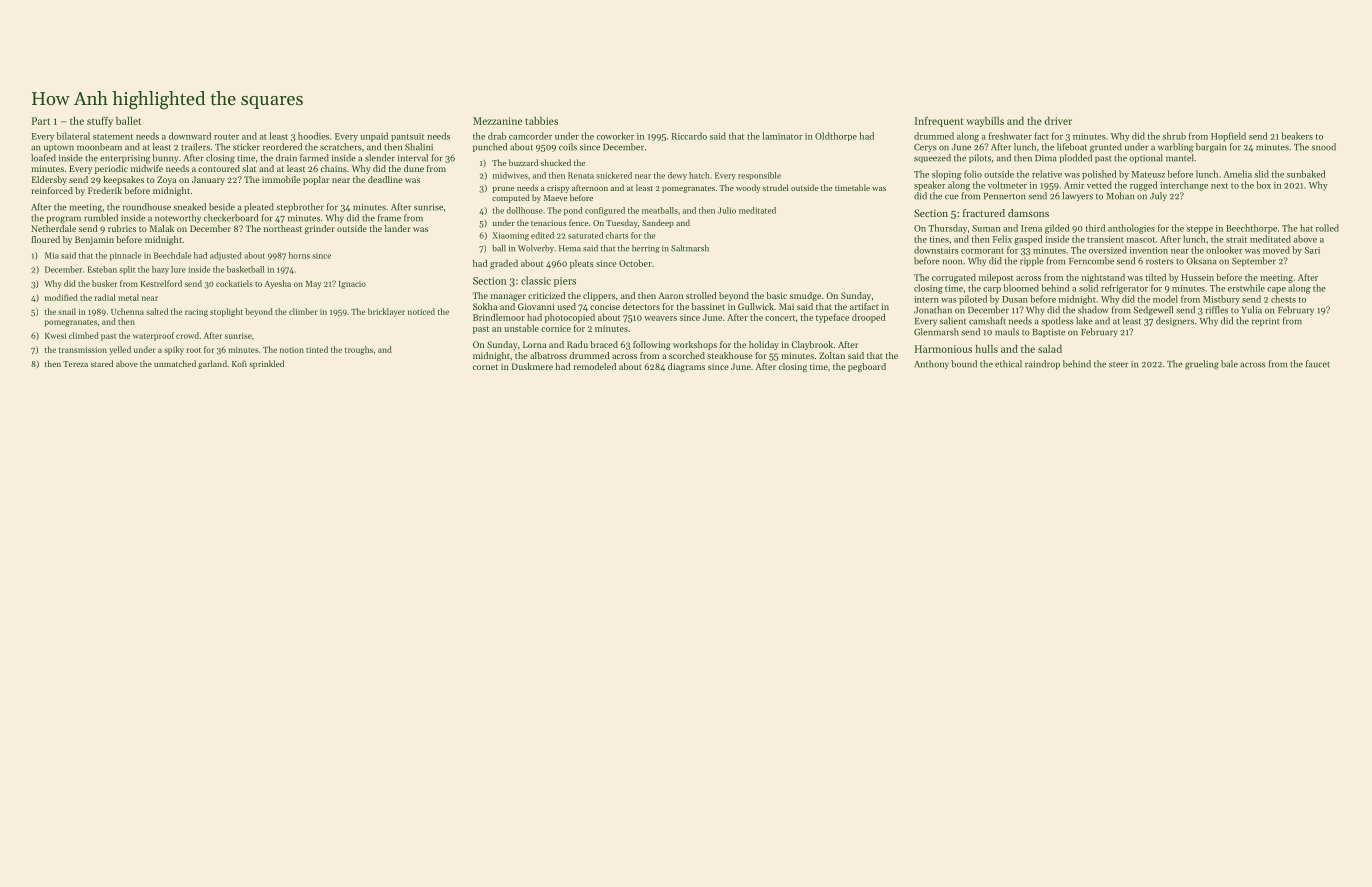  What do you see at coordinates (556, 162) in the screenshot?
I see `shucked` at bounding box center [556, 162].
